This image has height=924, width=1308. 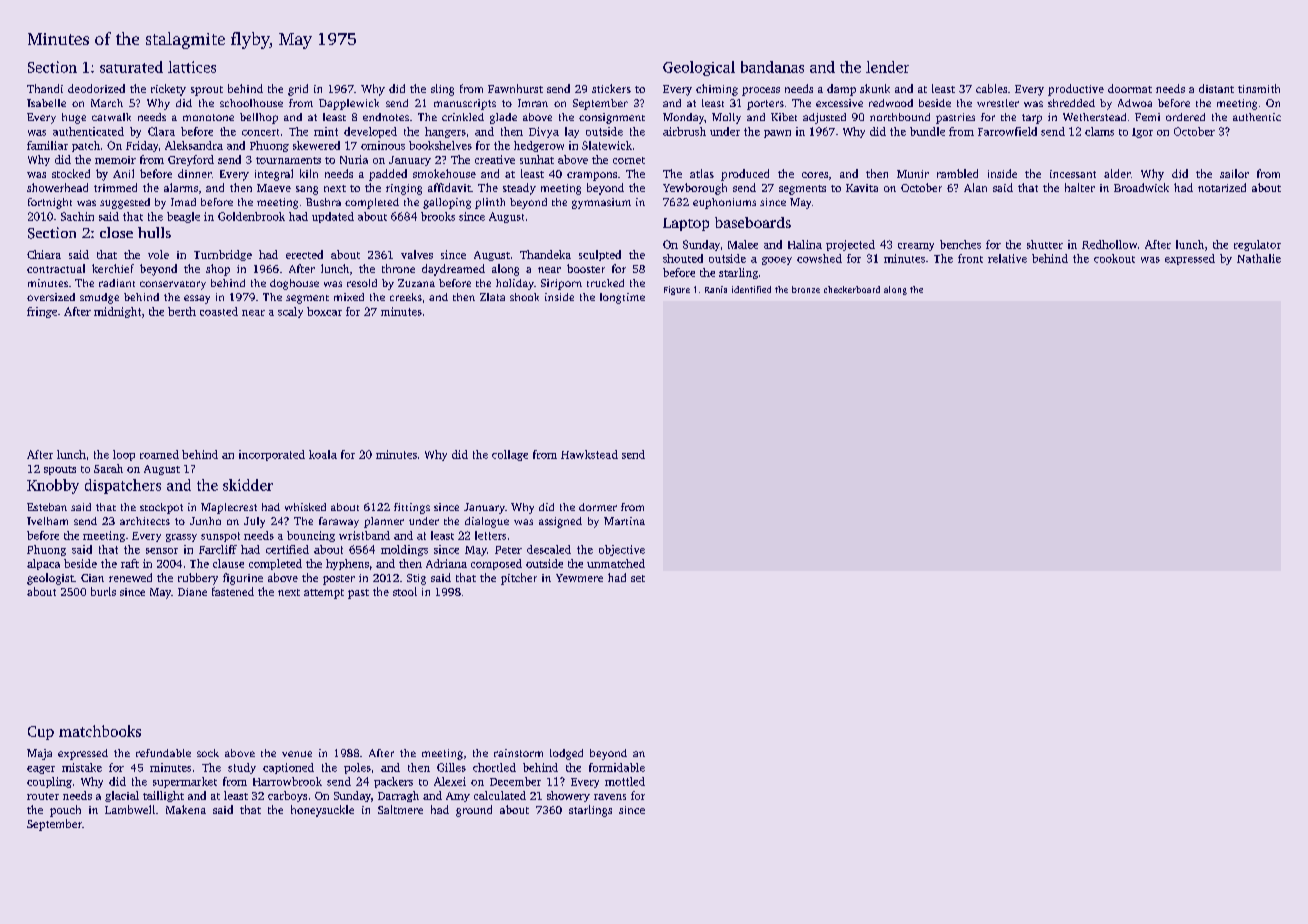 I want to click on Imad, so click(x=183, y=202).
